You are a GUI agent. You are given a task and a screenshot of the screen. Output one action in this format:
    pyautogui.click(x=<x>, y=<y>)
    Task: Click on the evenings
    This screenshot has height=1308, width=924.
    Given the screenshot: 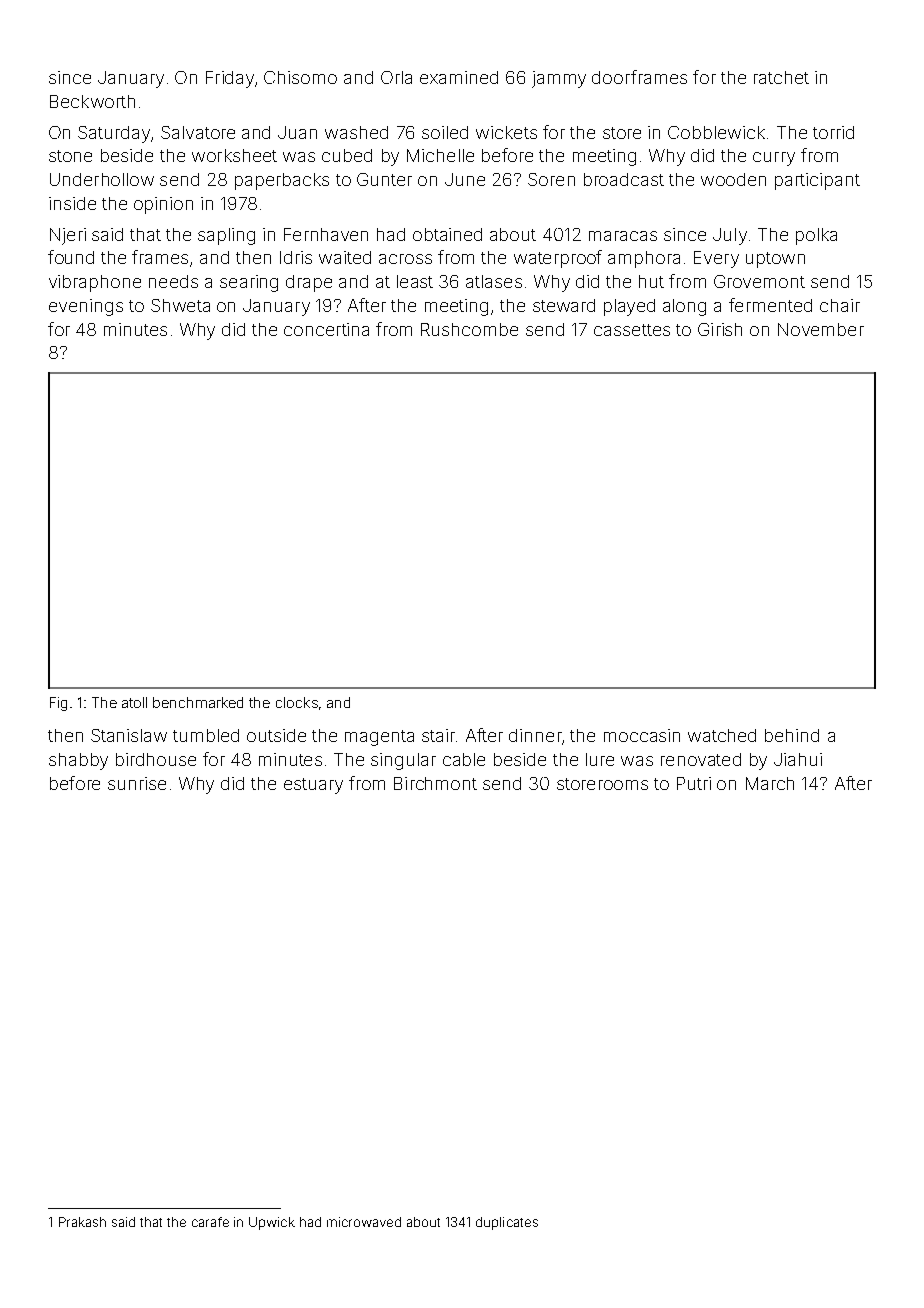 What is the action you would take?
    pyautogui.click(x=86, y=307)
